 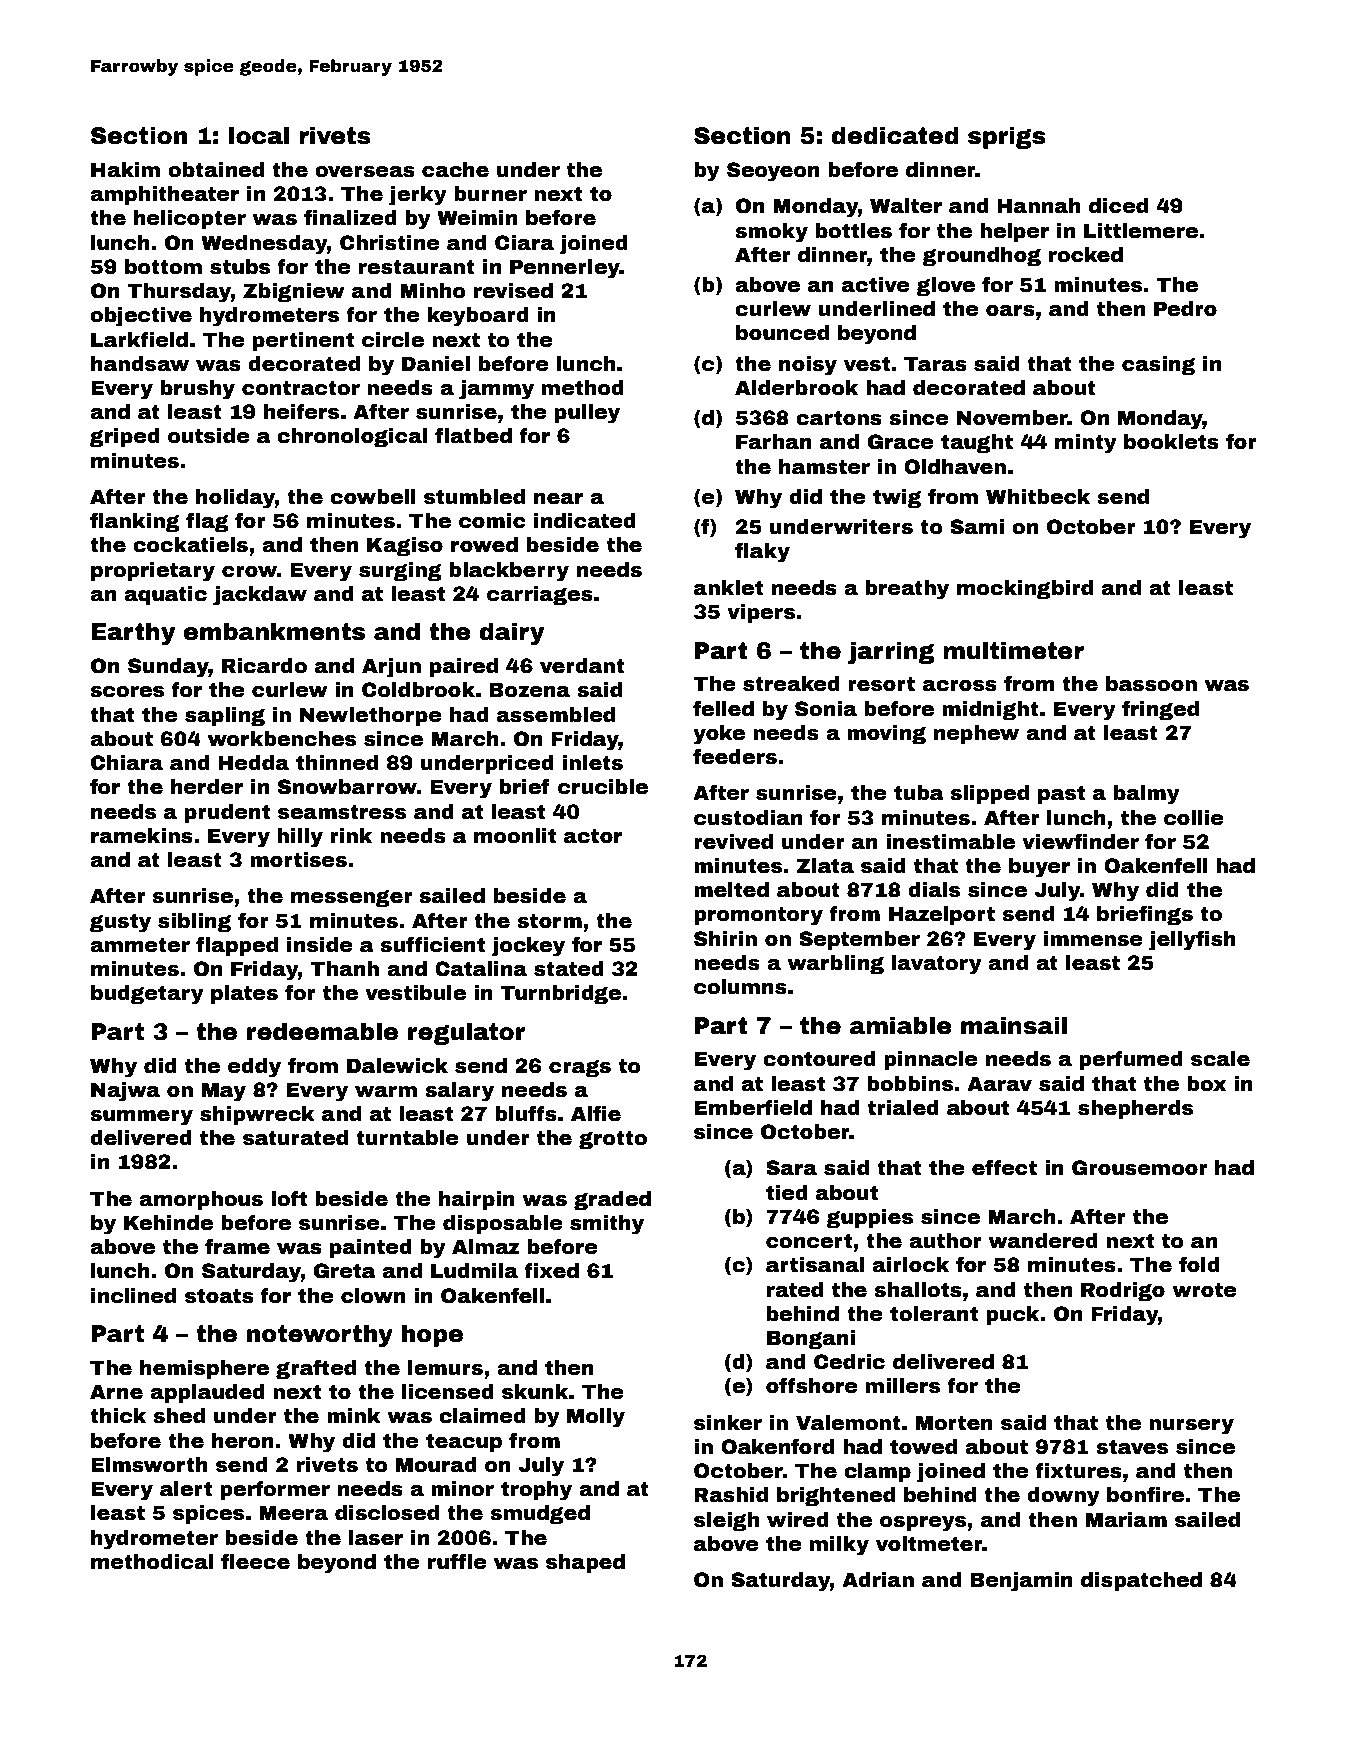 I want to click on thick, so click(x=118, y=1416).
